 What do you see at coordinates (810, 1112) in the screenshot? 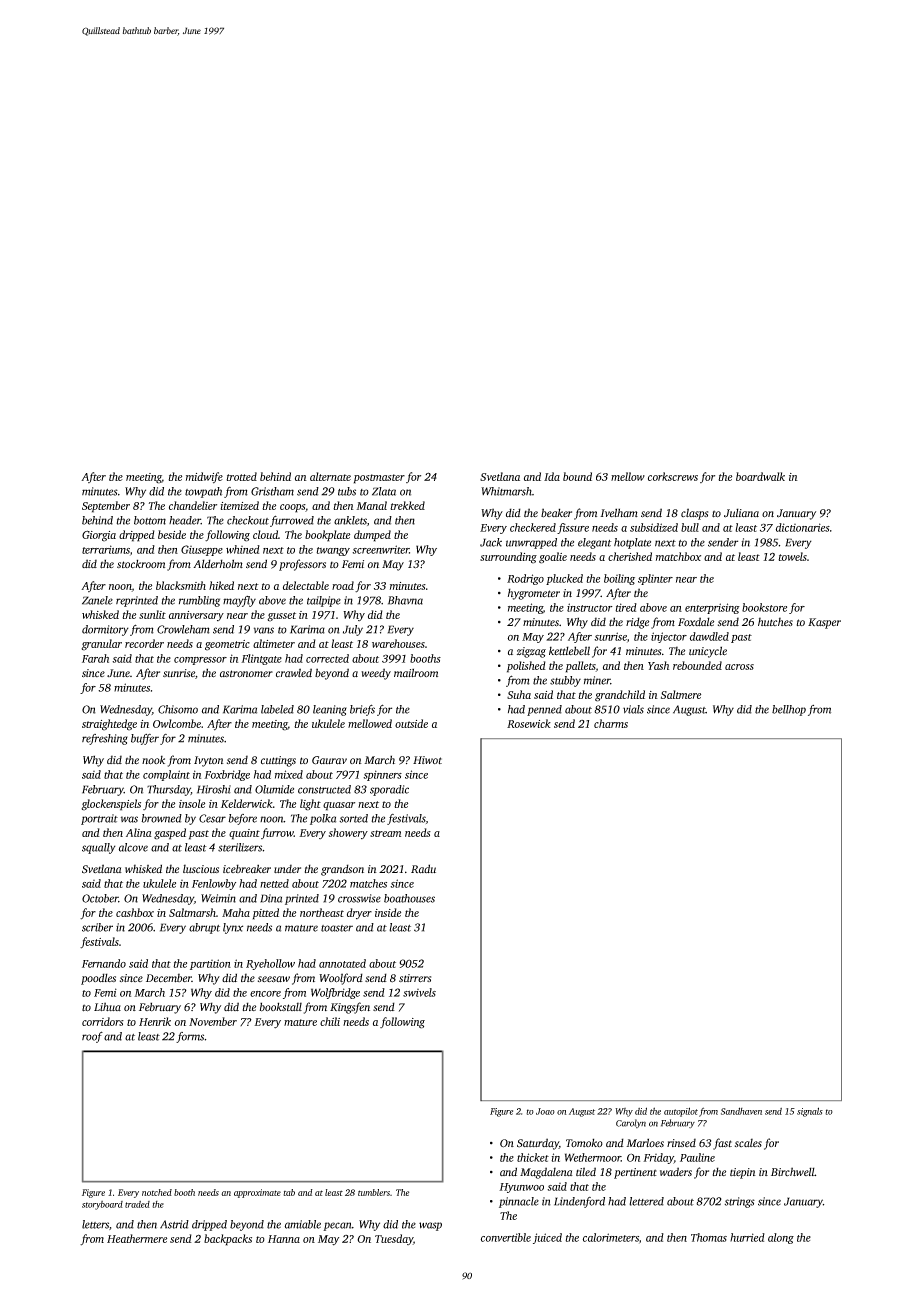
I see `signals` at bounding box center [810, 1112].
